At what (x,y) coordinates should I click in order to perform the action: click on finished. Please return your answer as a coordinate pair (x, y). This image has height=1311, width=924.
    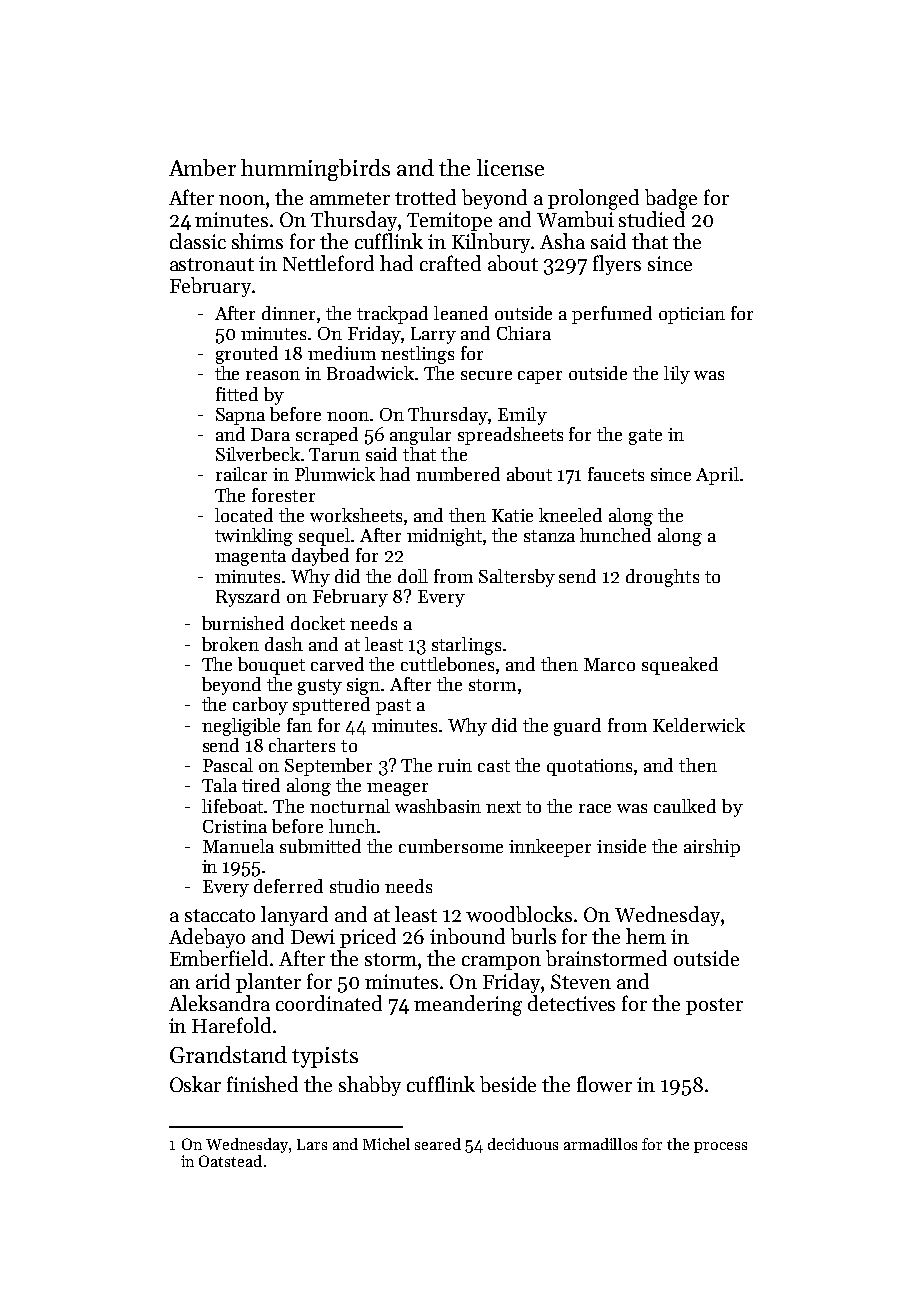
    Looking at the image, I should click on (262, 1084).
